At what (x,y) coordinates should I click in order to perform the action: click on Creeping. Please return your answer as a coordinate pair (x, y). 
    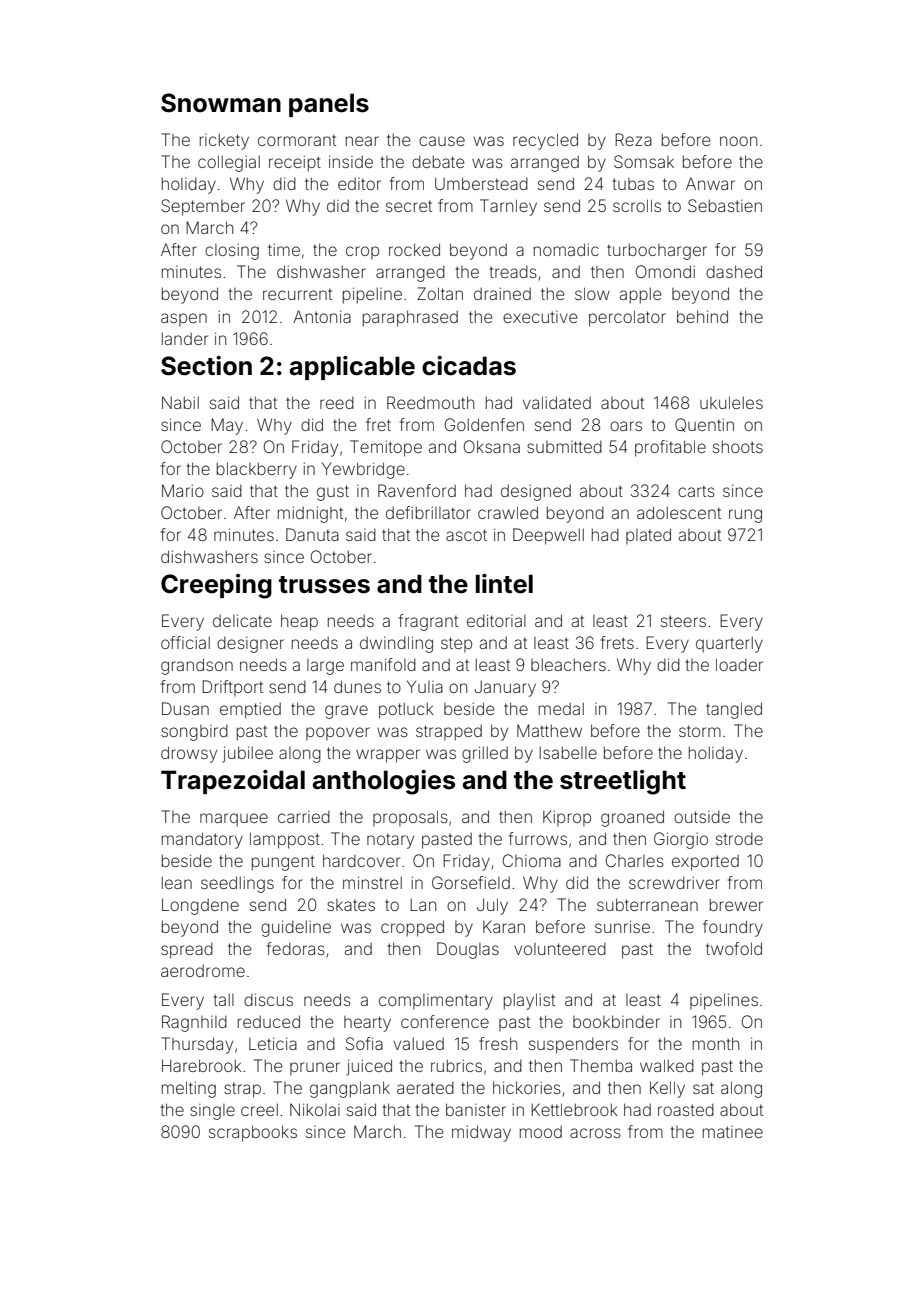
    Looking at the image, I should click on (216, 586).
